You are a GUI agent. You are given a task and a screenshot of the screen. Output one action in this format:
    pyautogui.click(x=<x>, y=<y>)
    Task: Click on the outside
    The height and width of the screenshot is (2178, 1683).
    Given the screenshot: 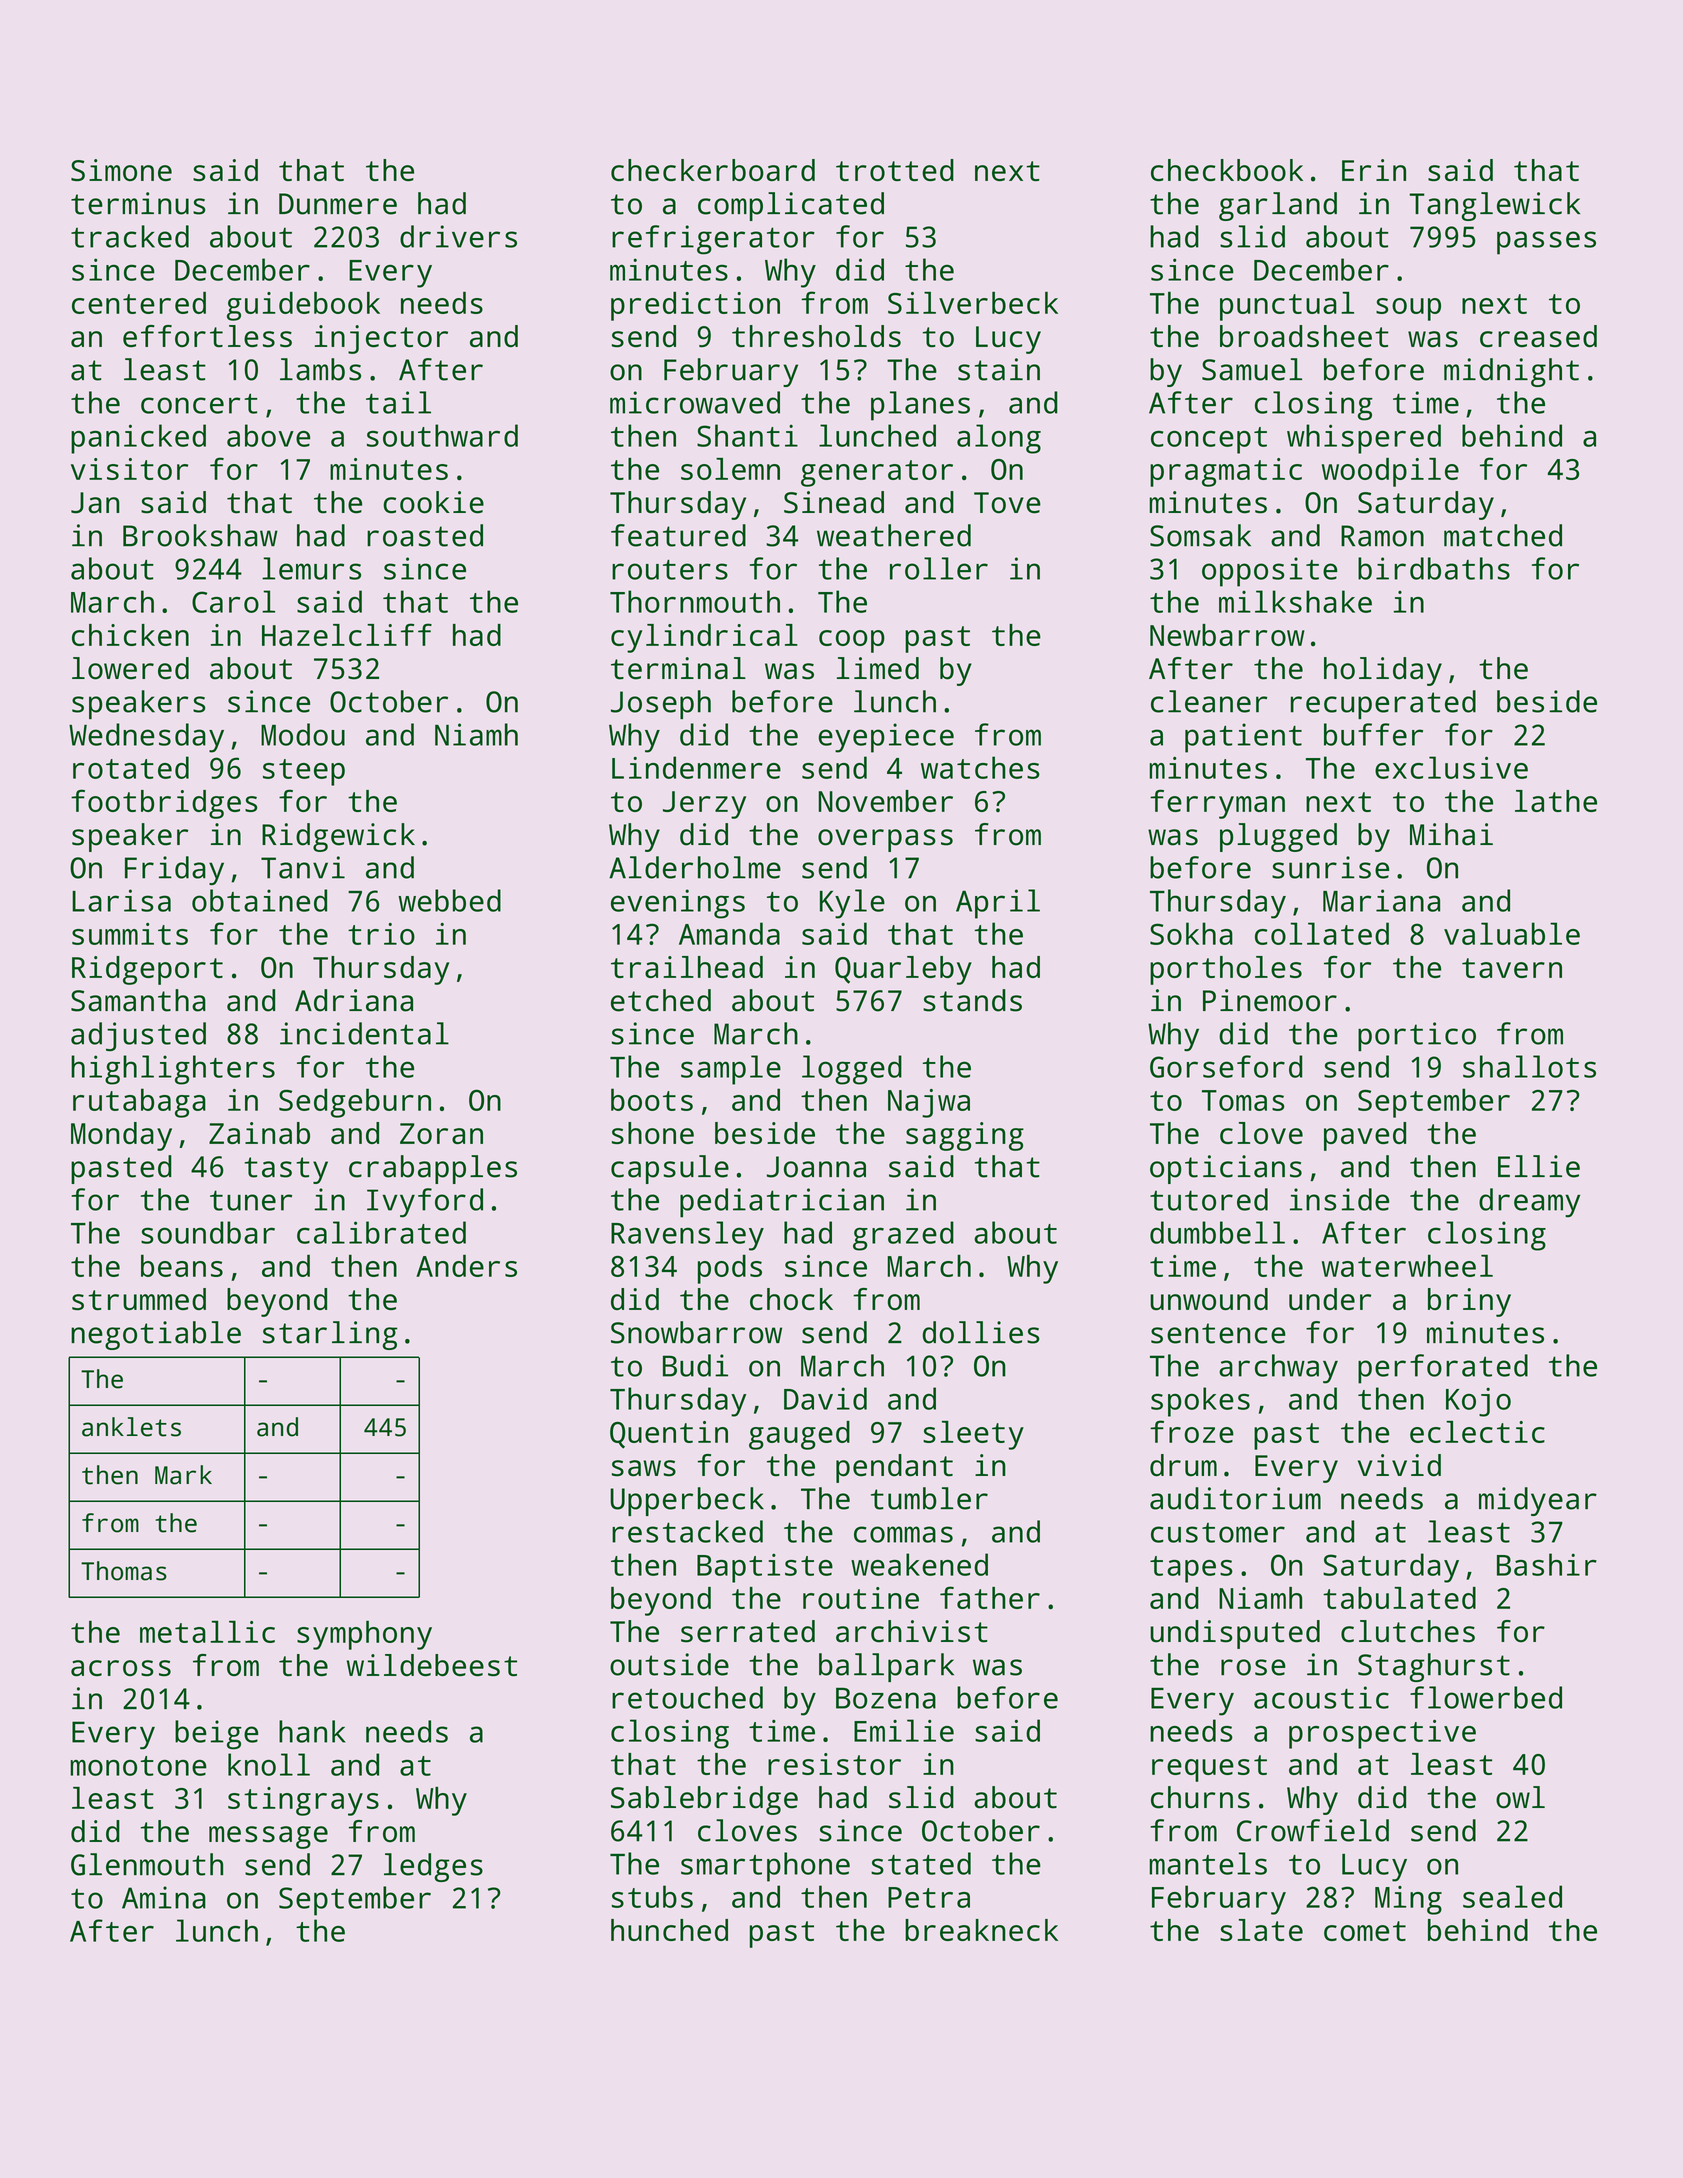 What is the action you would take?
    pyautogui.click(x=669, y=1664)
